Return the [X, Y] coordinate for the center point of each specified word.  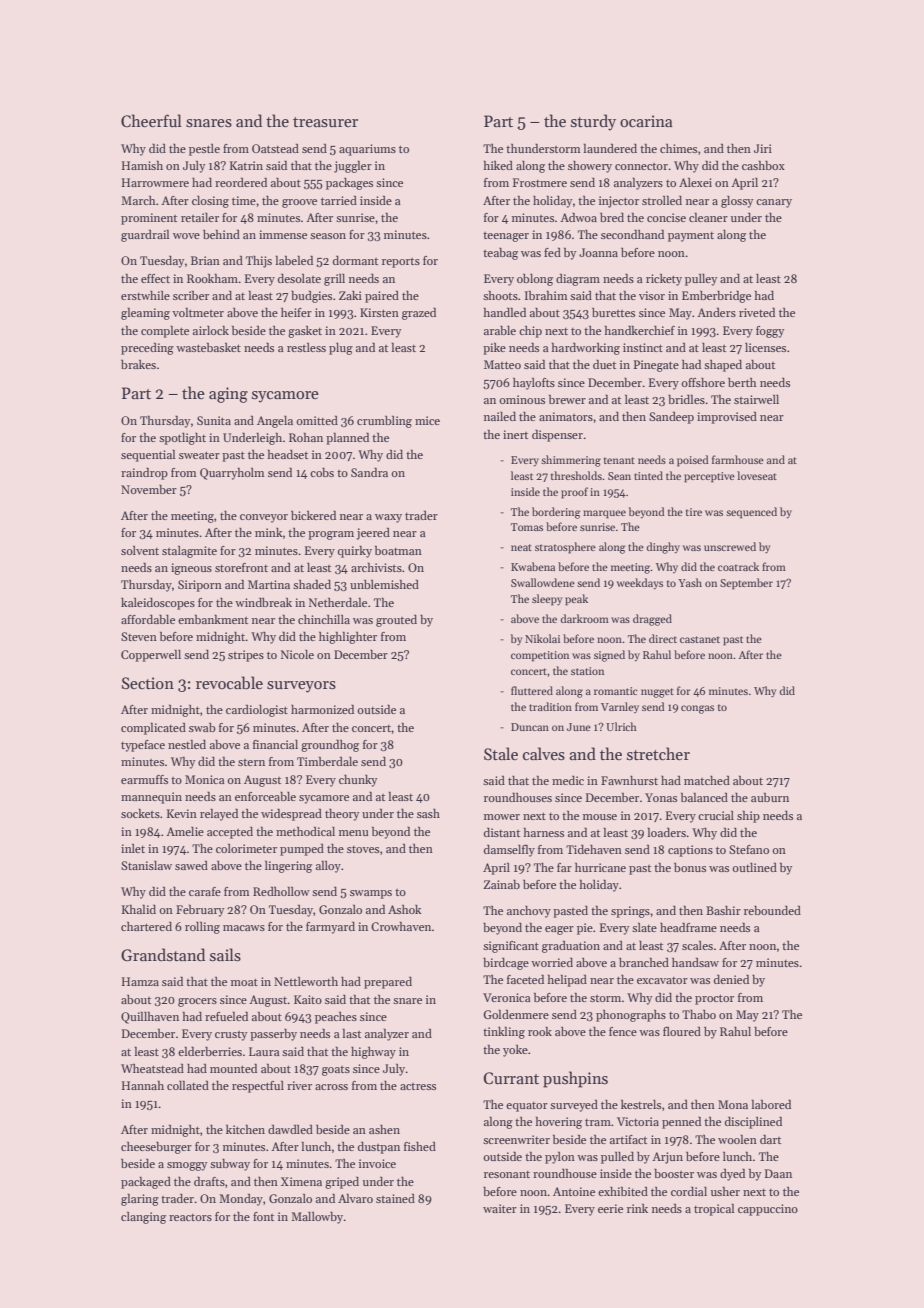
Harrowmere [155, 182]
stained [395, 1198]
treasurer [325, 122]
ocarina [646, 121]
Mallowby [317, 1218]
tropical [714, 1209]
